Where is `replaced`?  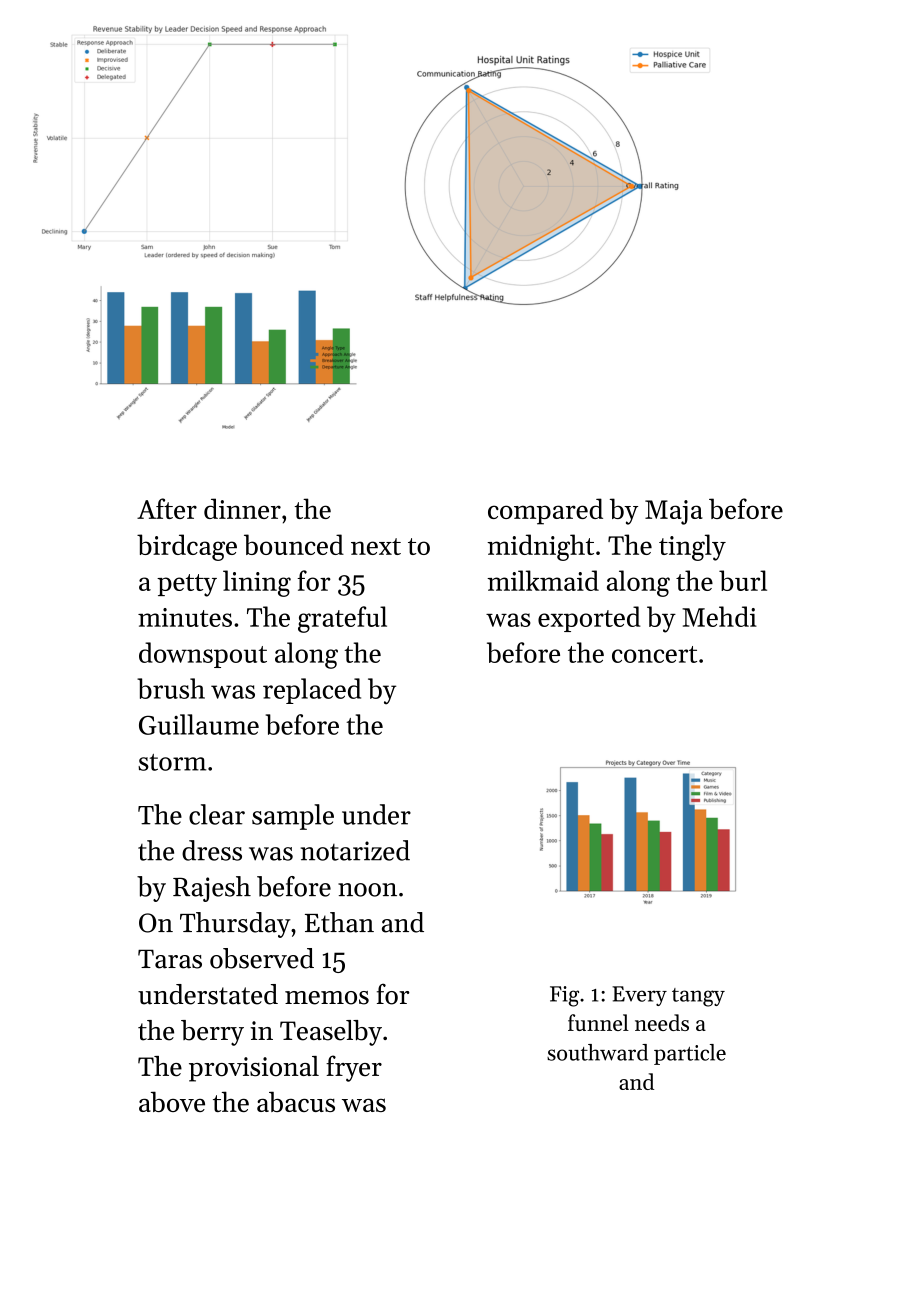
replaced is located at coordinates (312, 691).
